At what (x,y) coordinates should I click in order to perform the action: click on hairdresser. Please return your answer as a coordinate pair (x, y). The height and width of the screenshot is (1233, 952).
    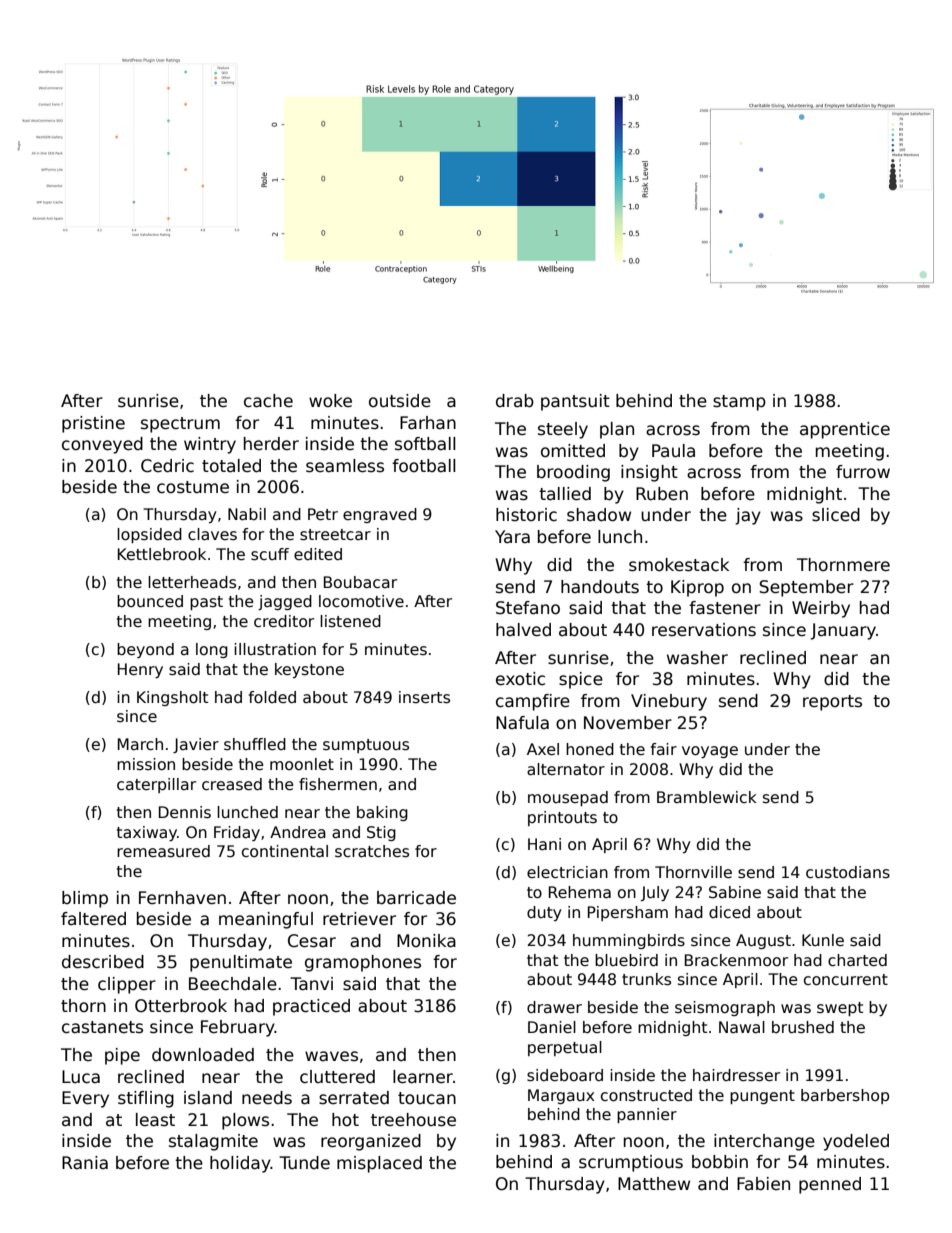
    Looking at the image, I should click on (736, 1075).
